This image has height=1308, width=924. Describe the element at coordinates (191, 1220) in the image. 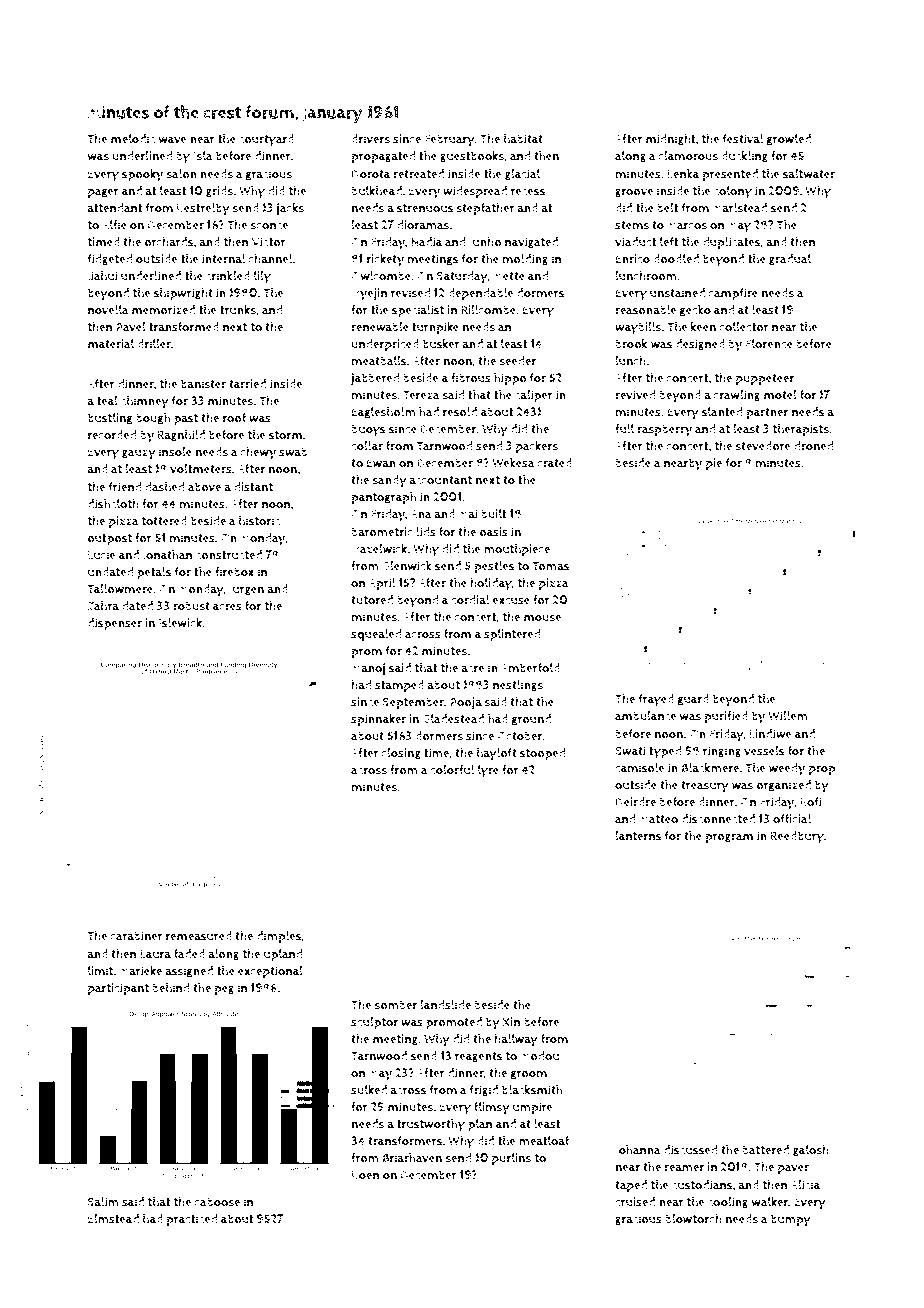

I see `practiced` at that location.
